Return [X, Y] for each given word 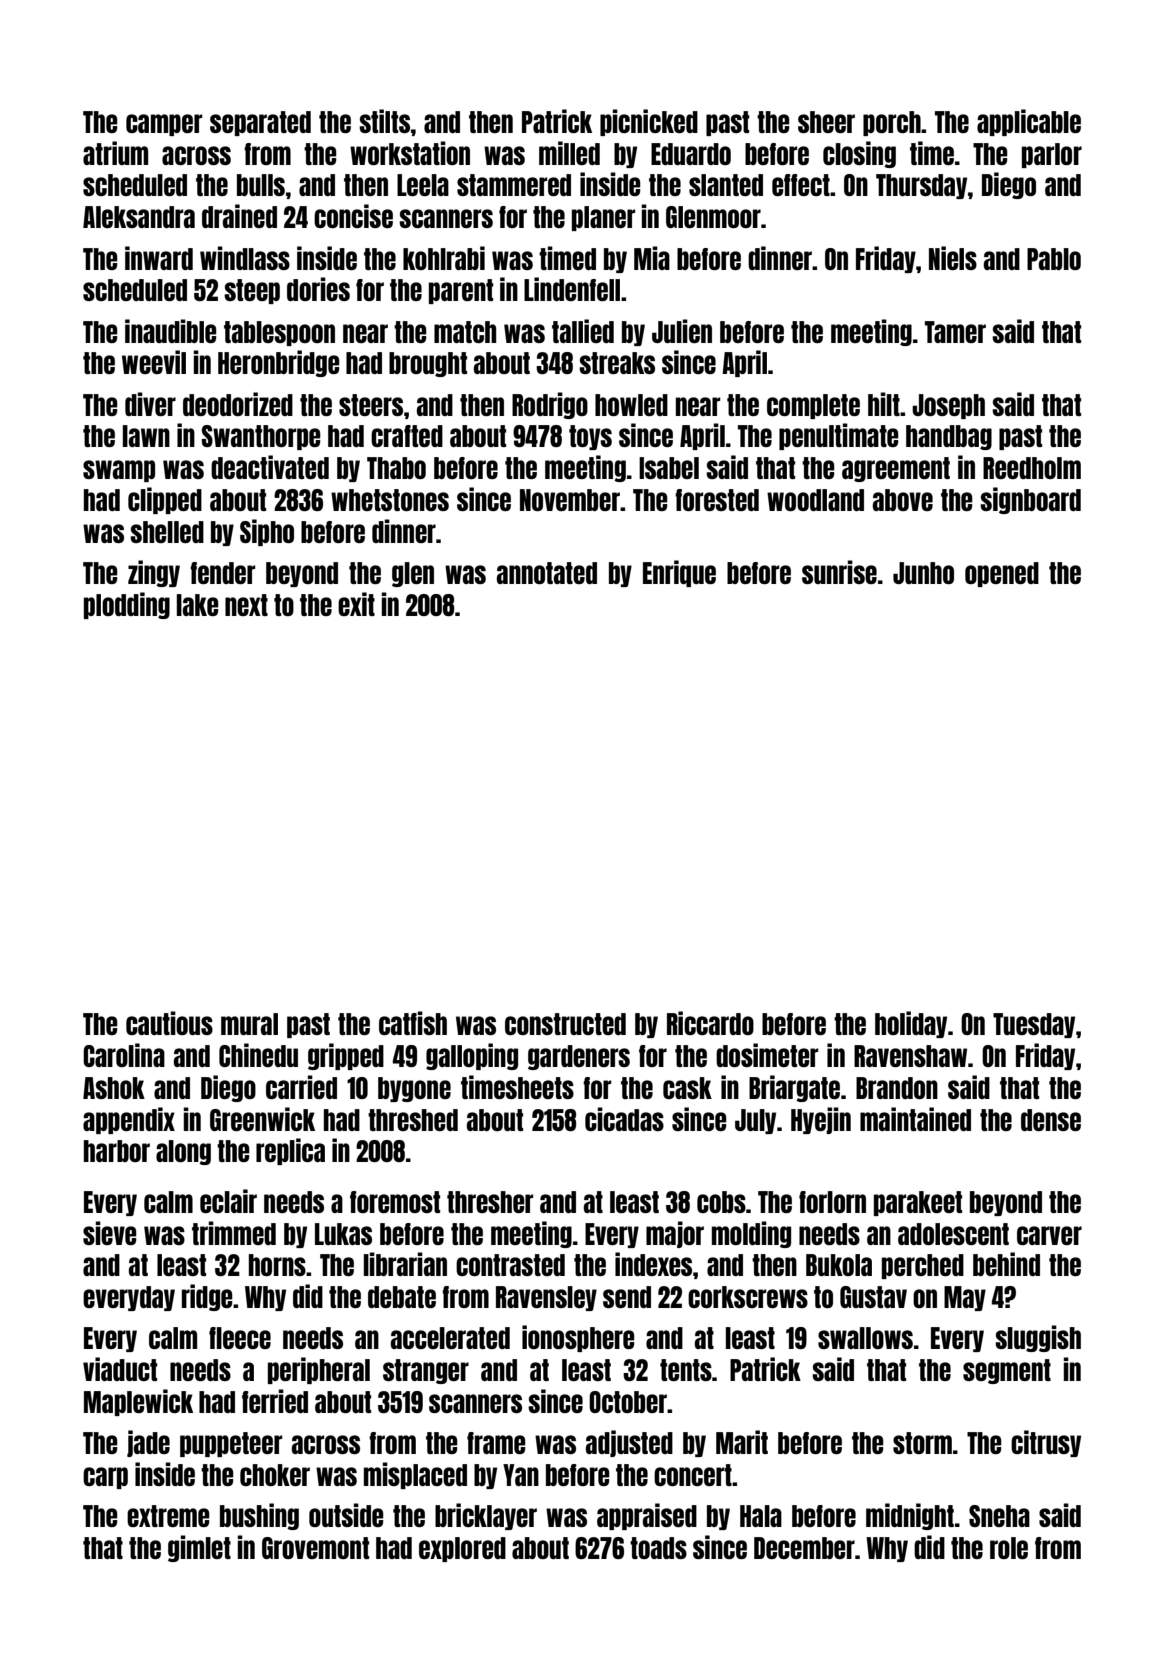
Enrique [679, 573]
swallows [865, 1338]
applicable [1029, 122]
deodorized [238, 404]
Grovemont [315, 1548]
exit [356, 604]
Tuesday [1034, 1025]
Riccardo [710, 1023]
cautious [169, 1023]
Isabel [669, 468]
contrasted [510, 1265]
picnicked [649, 122]
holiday [911, 1024]
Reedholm [1032, 468]
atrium [115, 153]
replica [290, 1151]
